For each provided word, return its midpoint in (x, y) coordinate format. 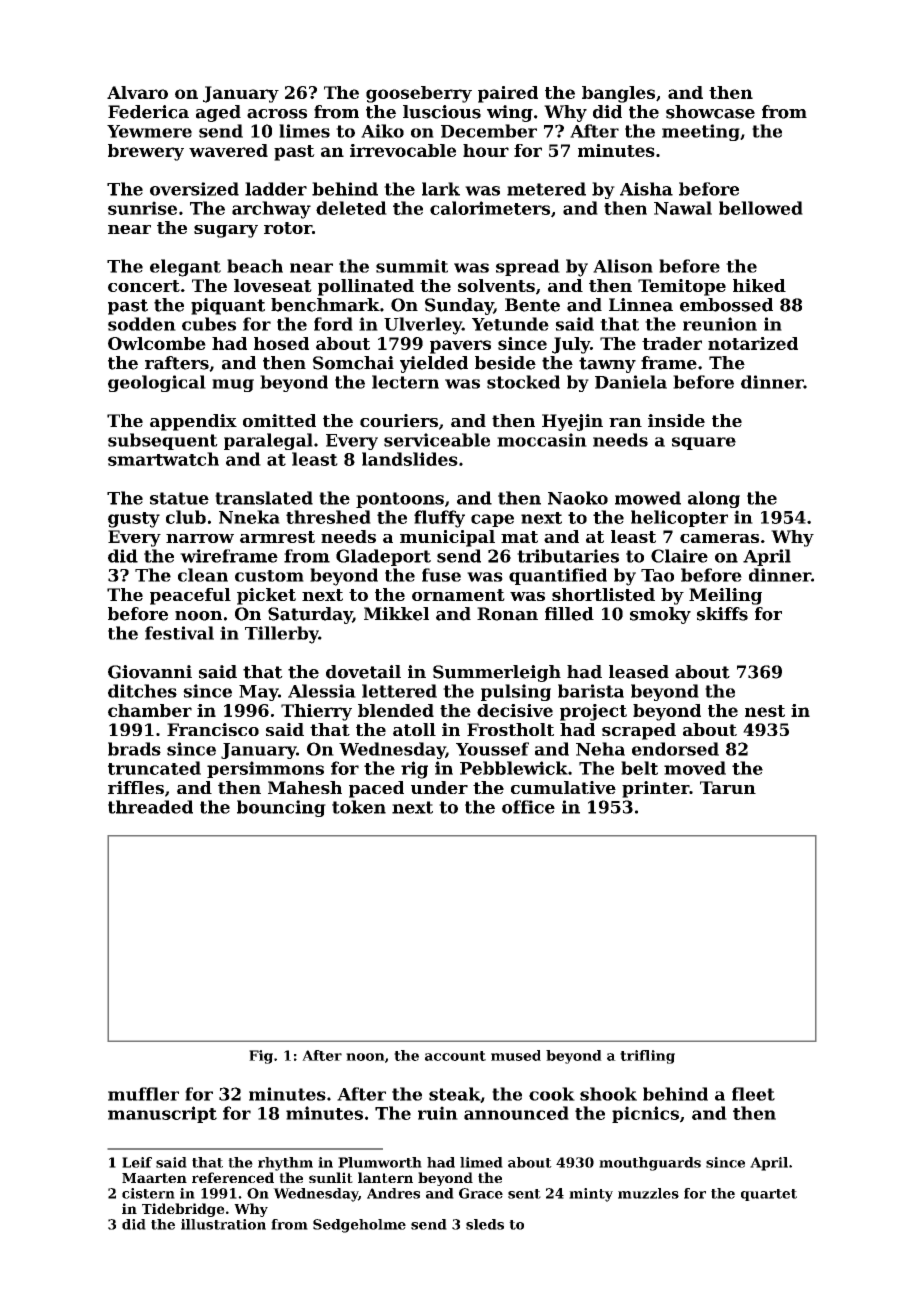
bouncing (281, 808)
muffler (143, 1094)
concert (144, 286)
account (455, 1056)
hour (486, 150)
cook (552, 1094)
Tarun (728, 787)
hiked (759, 285)
